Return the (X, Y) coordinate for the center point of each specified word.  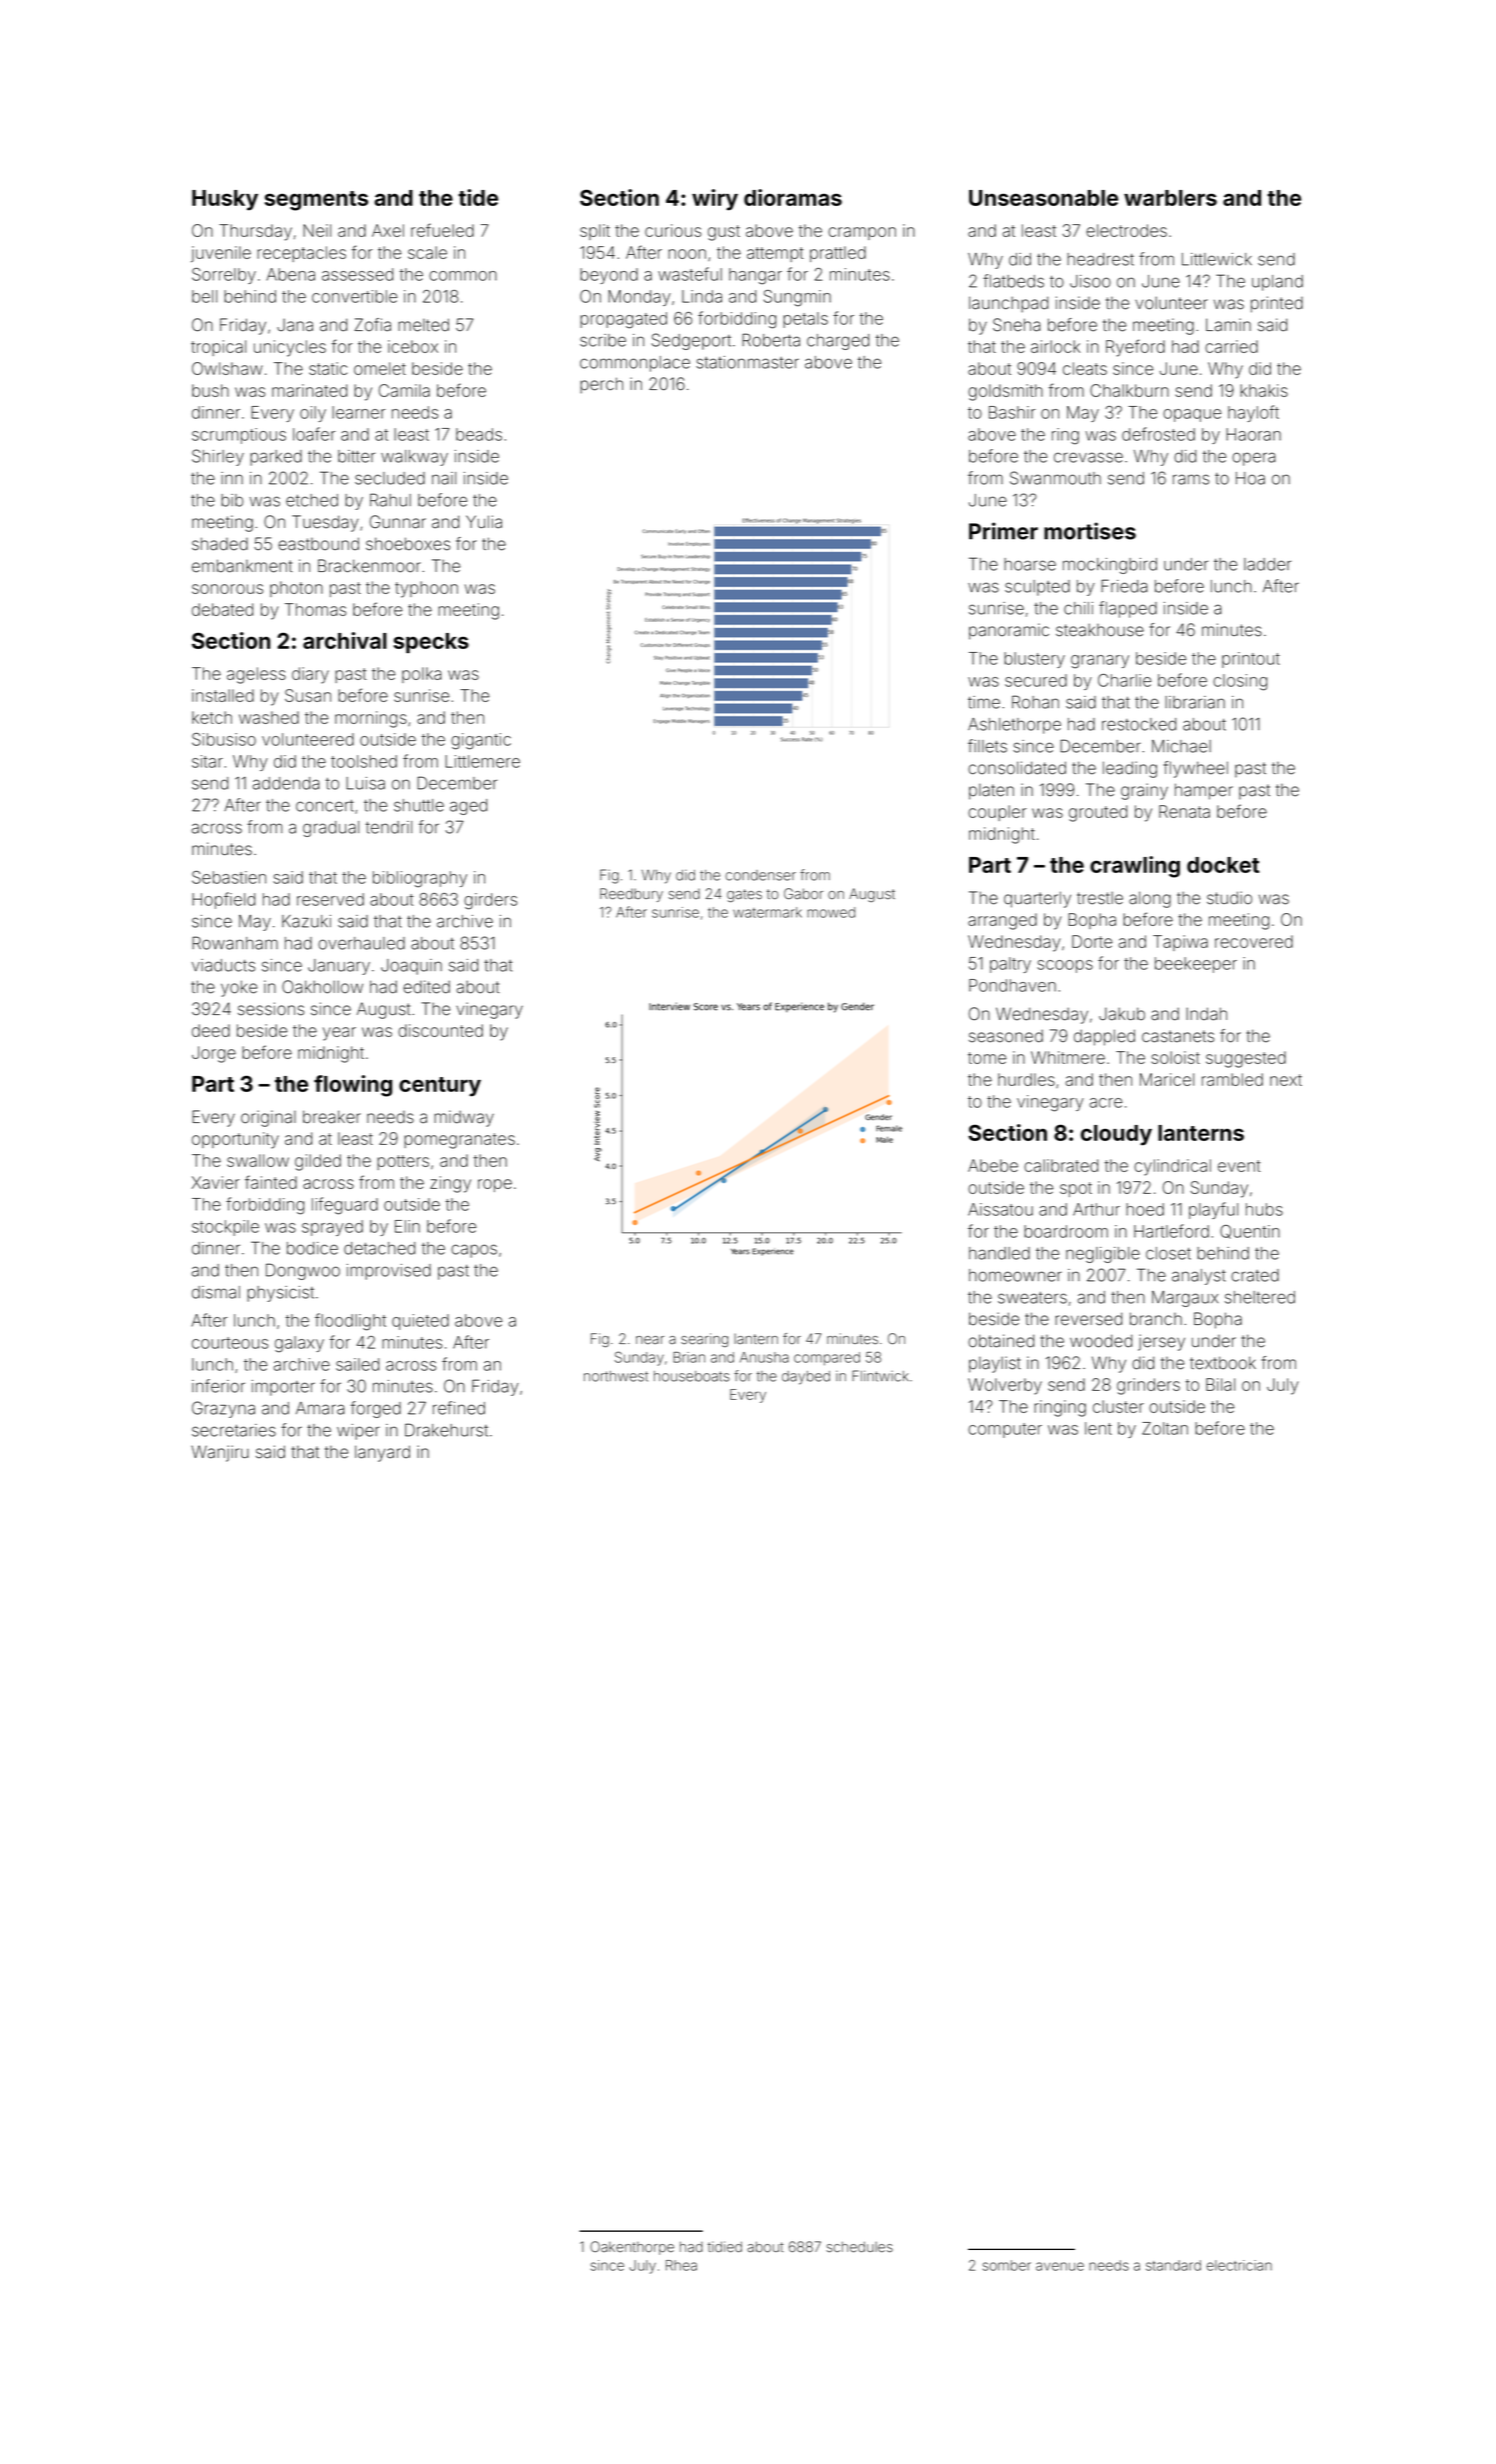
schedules (859, 2247)
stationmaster (747, 362)
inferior (218, 1386)
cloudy (1116, 1135)
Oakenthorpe (632, 2248)
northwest (616, 1376)
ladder (1267, 564)
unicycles (290, 348)
